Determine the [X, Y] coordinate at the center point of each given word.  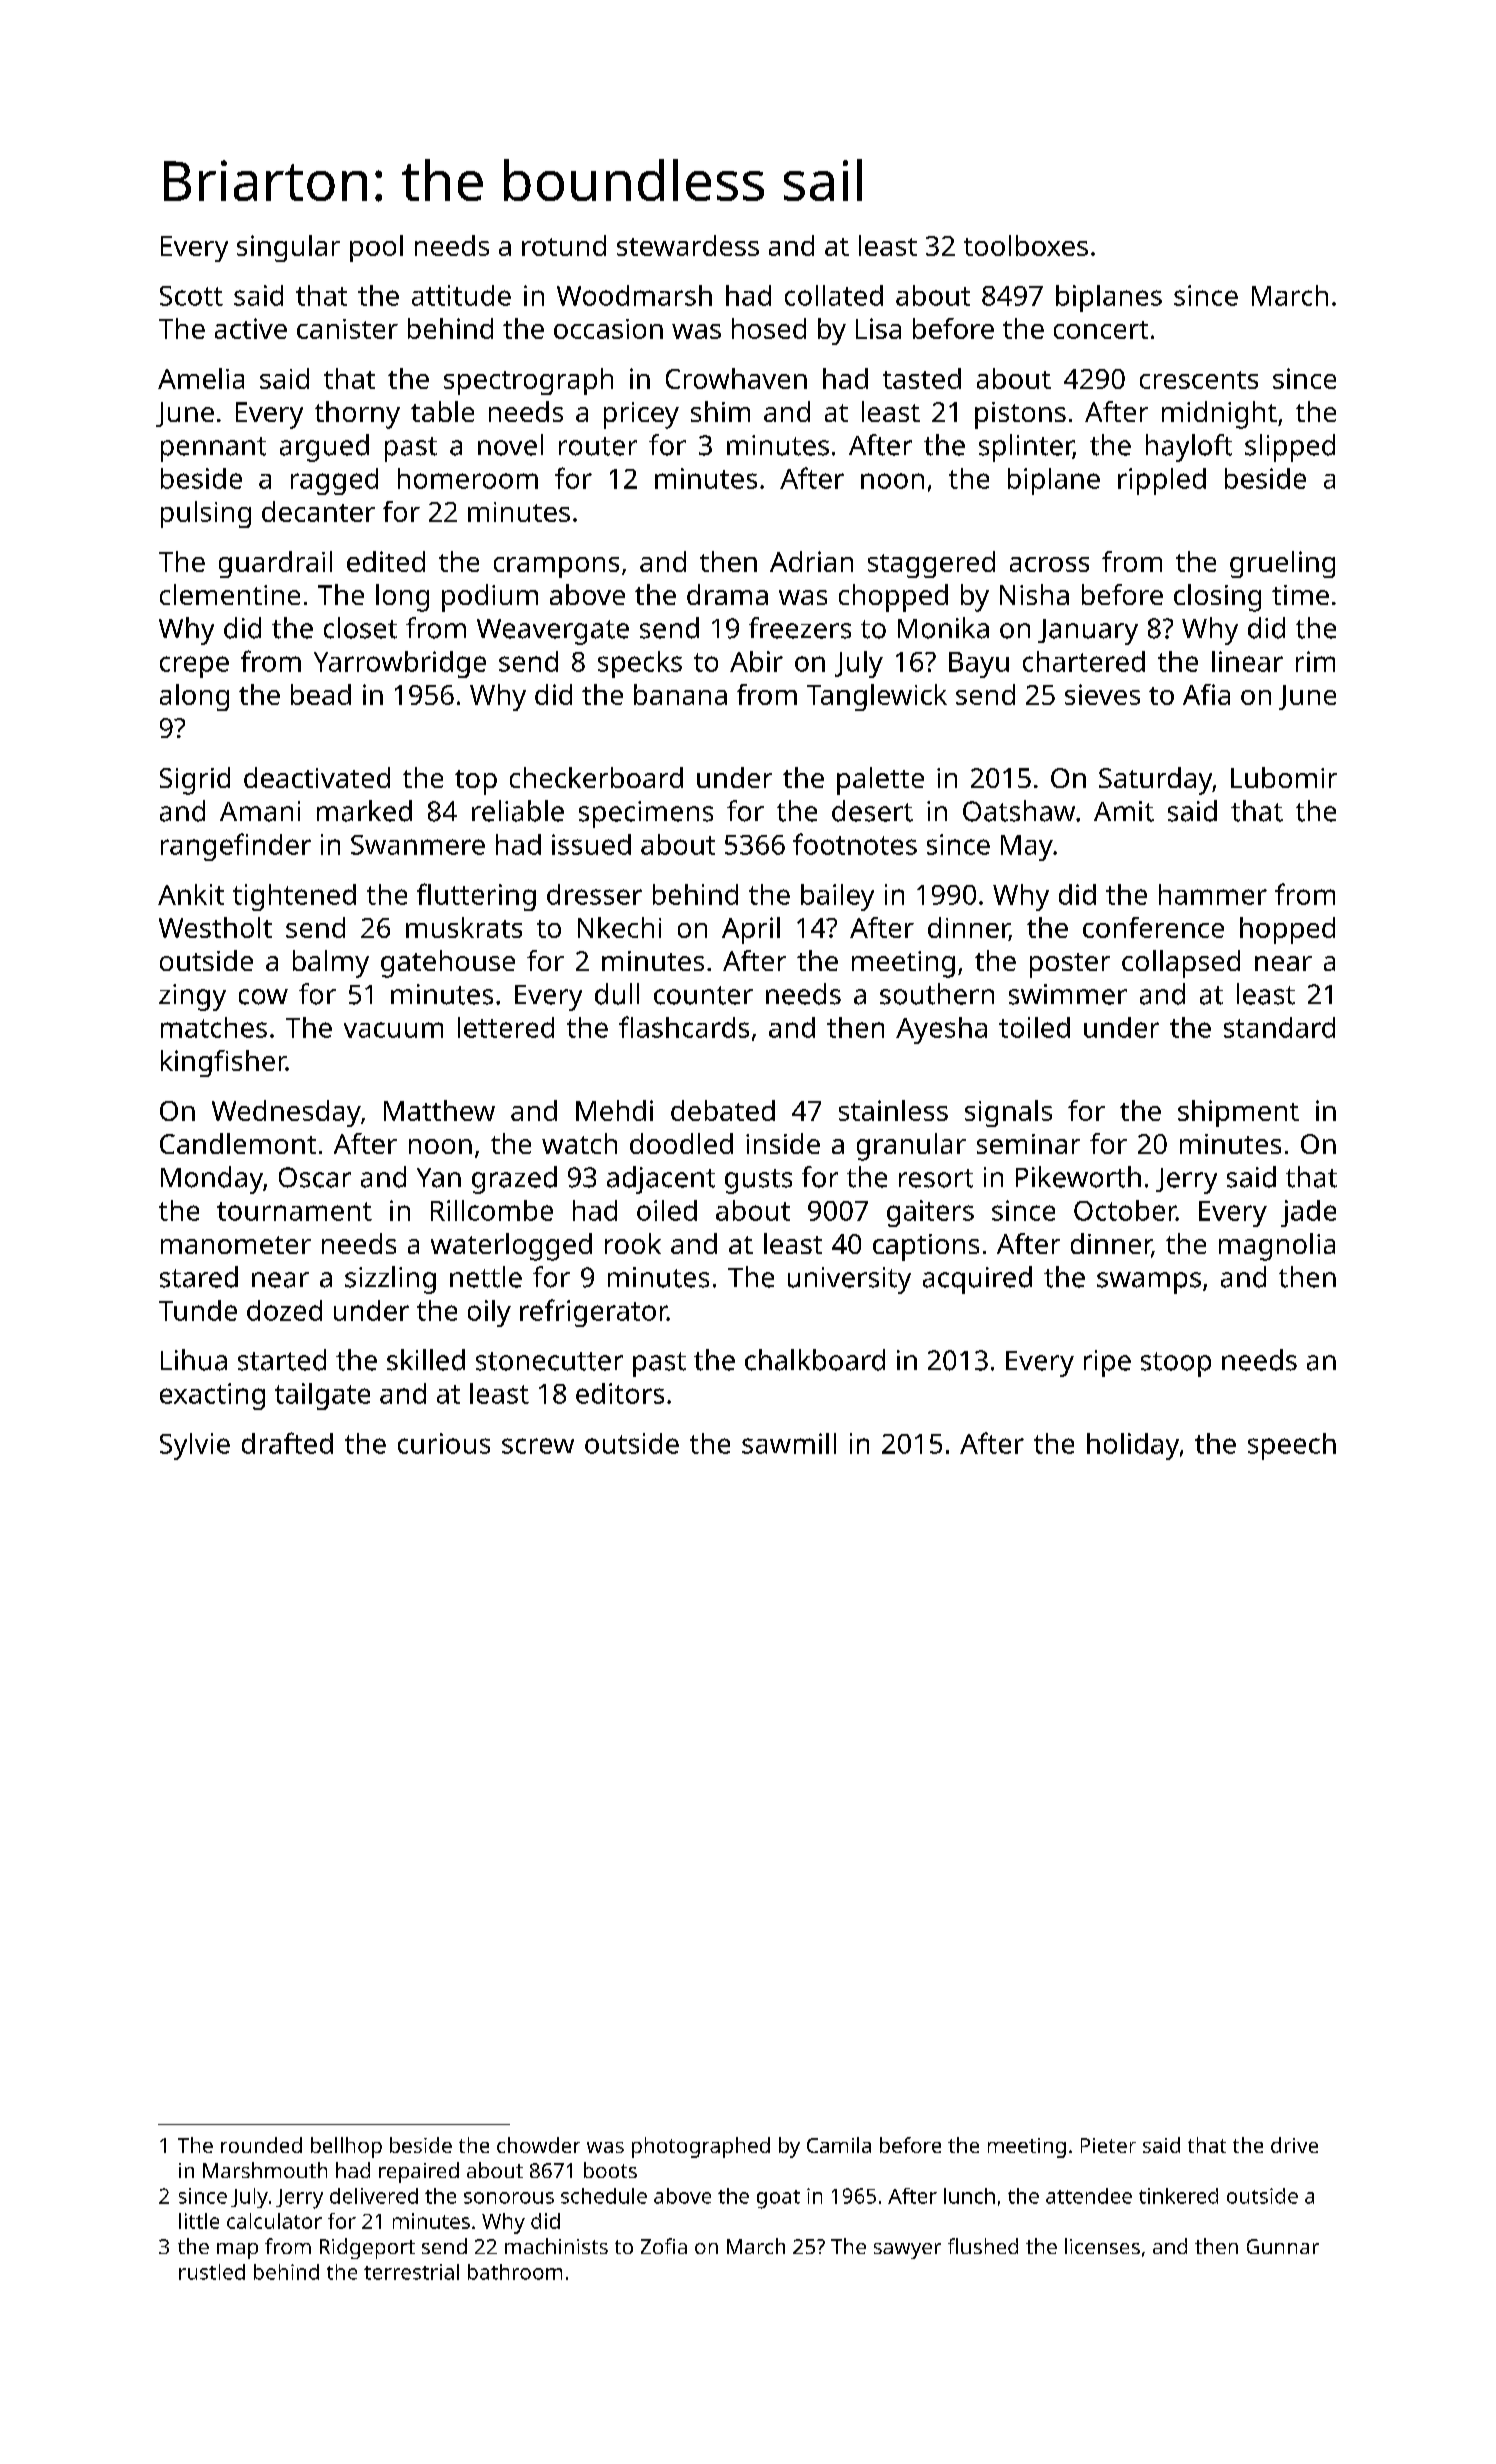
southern [937, 994]
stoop [1176, 1364]
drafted [287, 1443]
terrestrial [411, 2272]
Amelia [201, 378]
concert [1101, 330]
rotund [564, 245]
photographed [701, 2147]
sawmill [789, 1443]
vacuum [393, 1030]
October [1125, 1210]
